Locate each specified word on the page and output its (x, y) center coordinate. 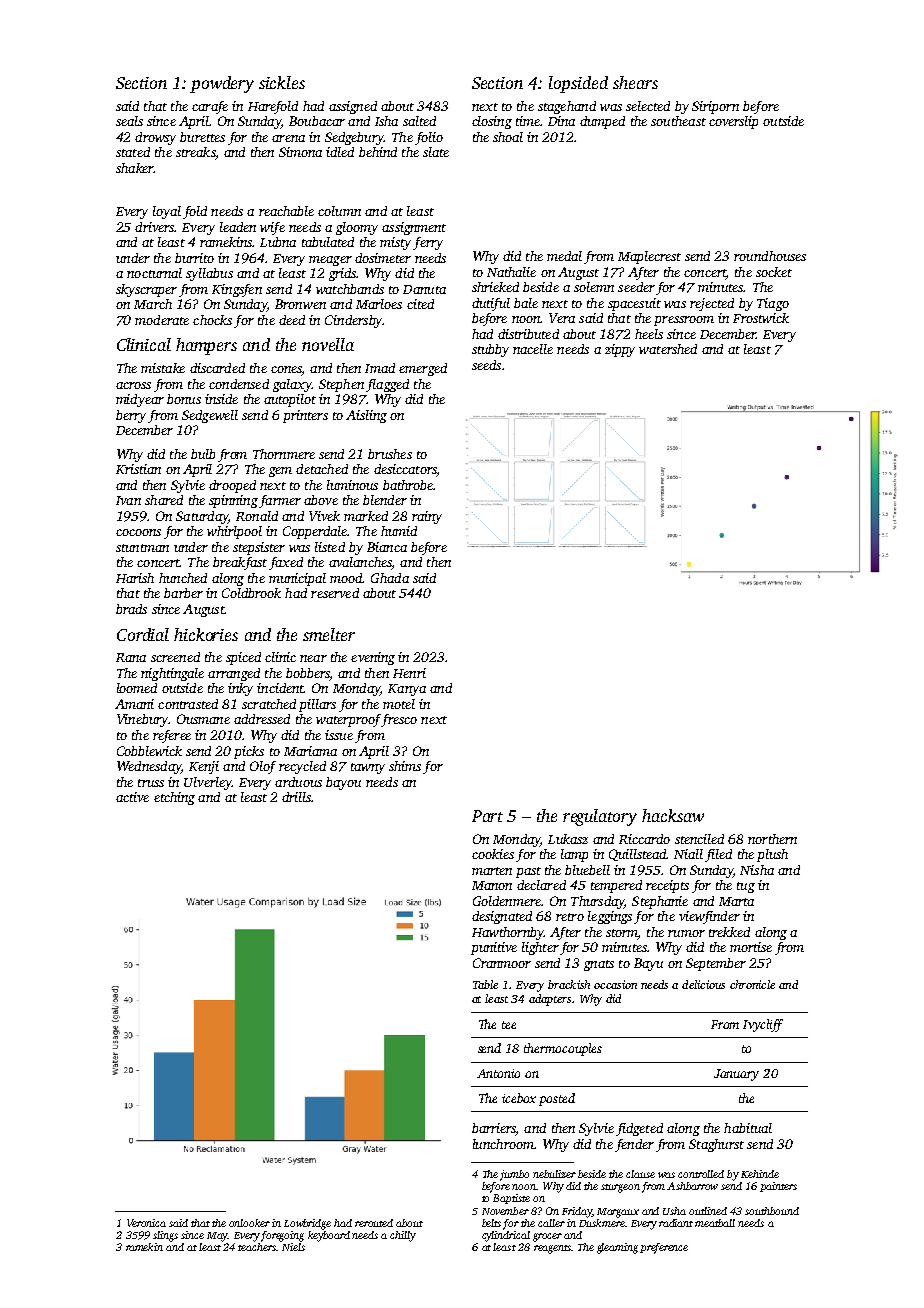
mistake (163, 368)
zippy (620, 350)
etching (174, 798)
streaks (195, 152)
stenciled (699, 839)
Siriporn (715, 107)
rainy (427, 517)
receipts (667, 886)
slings (165, 1236)
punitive (494, 948)
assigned (353, 107)
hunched (183, 578)
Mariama (310, 751)
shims (405, 766)
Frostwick (761, 318)
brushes (390, 454)
